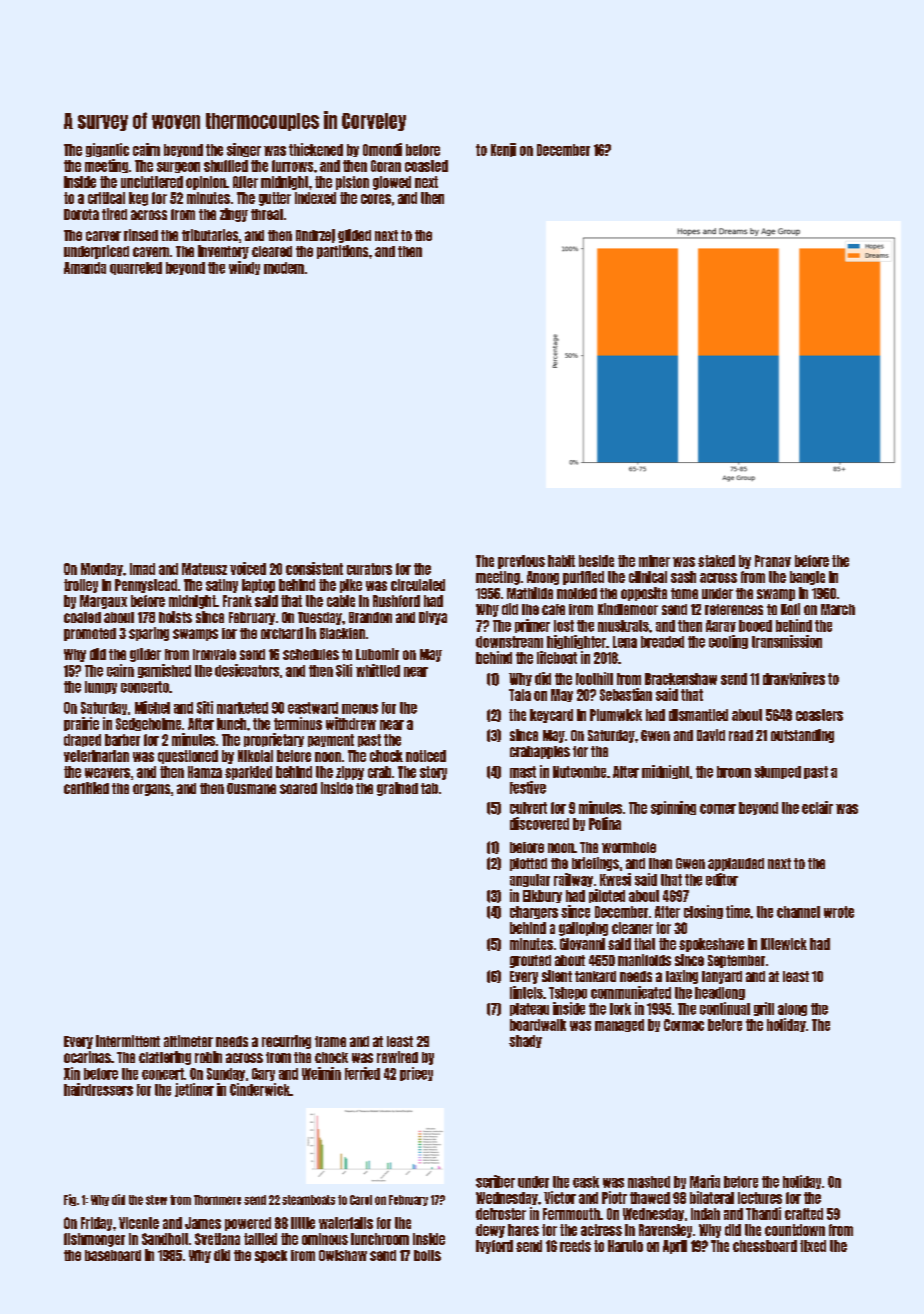 The width and height of the image is (924, 1314). What do you see at coordinates (839, 912) in the image?
I see `wrote` at bounding box center [839, 912].
